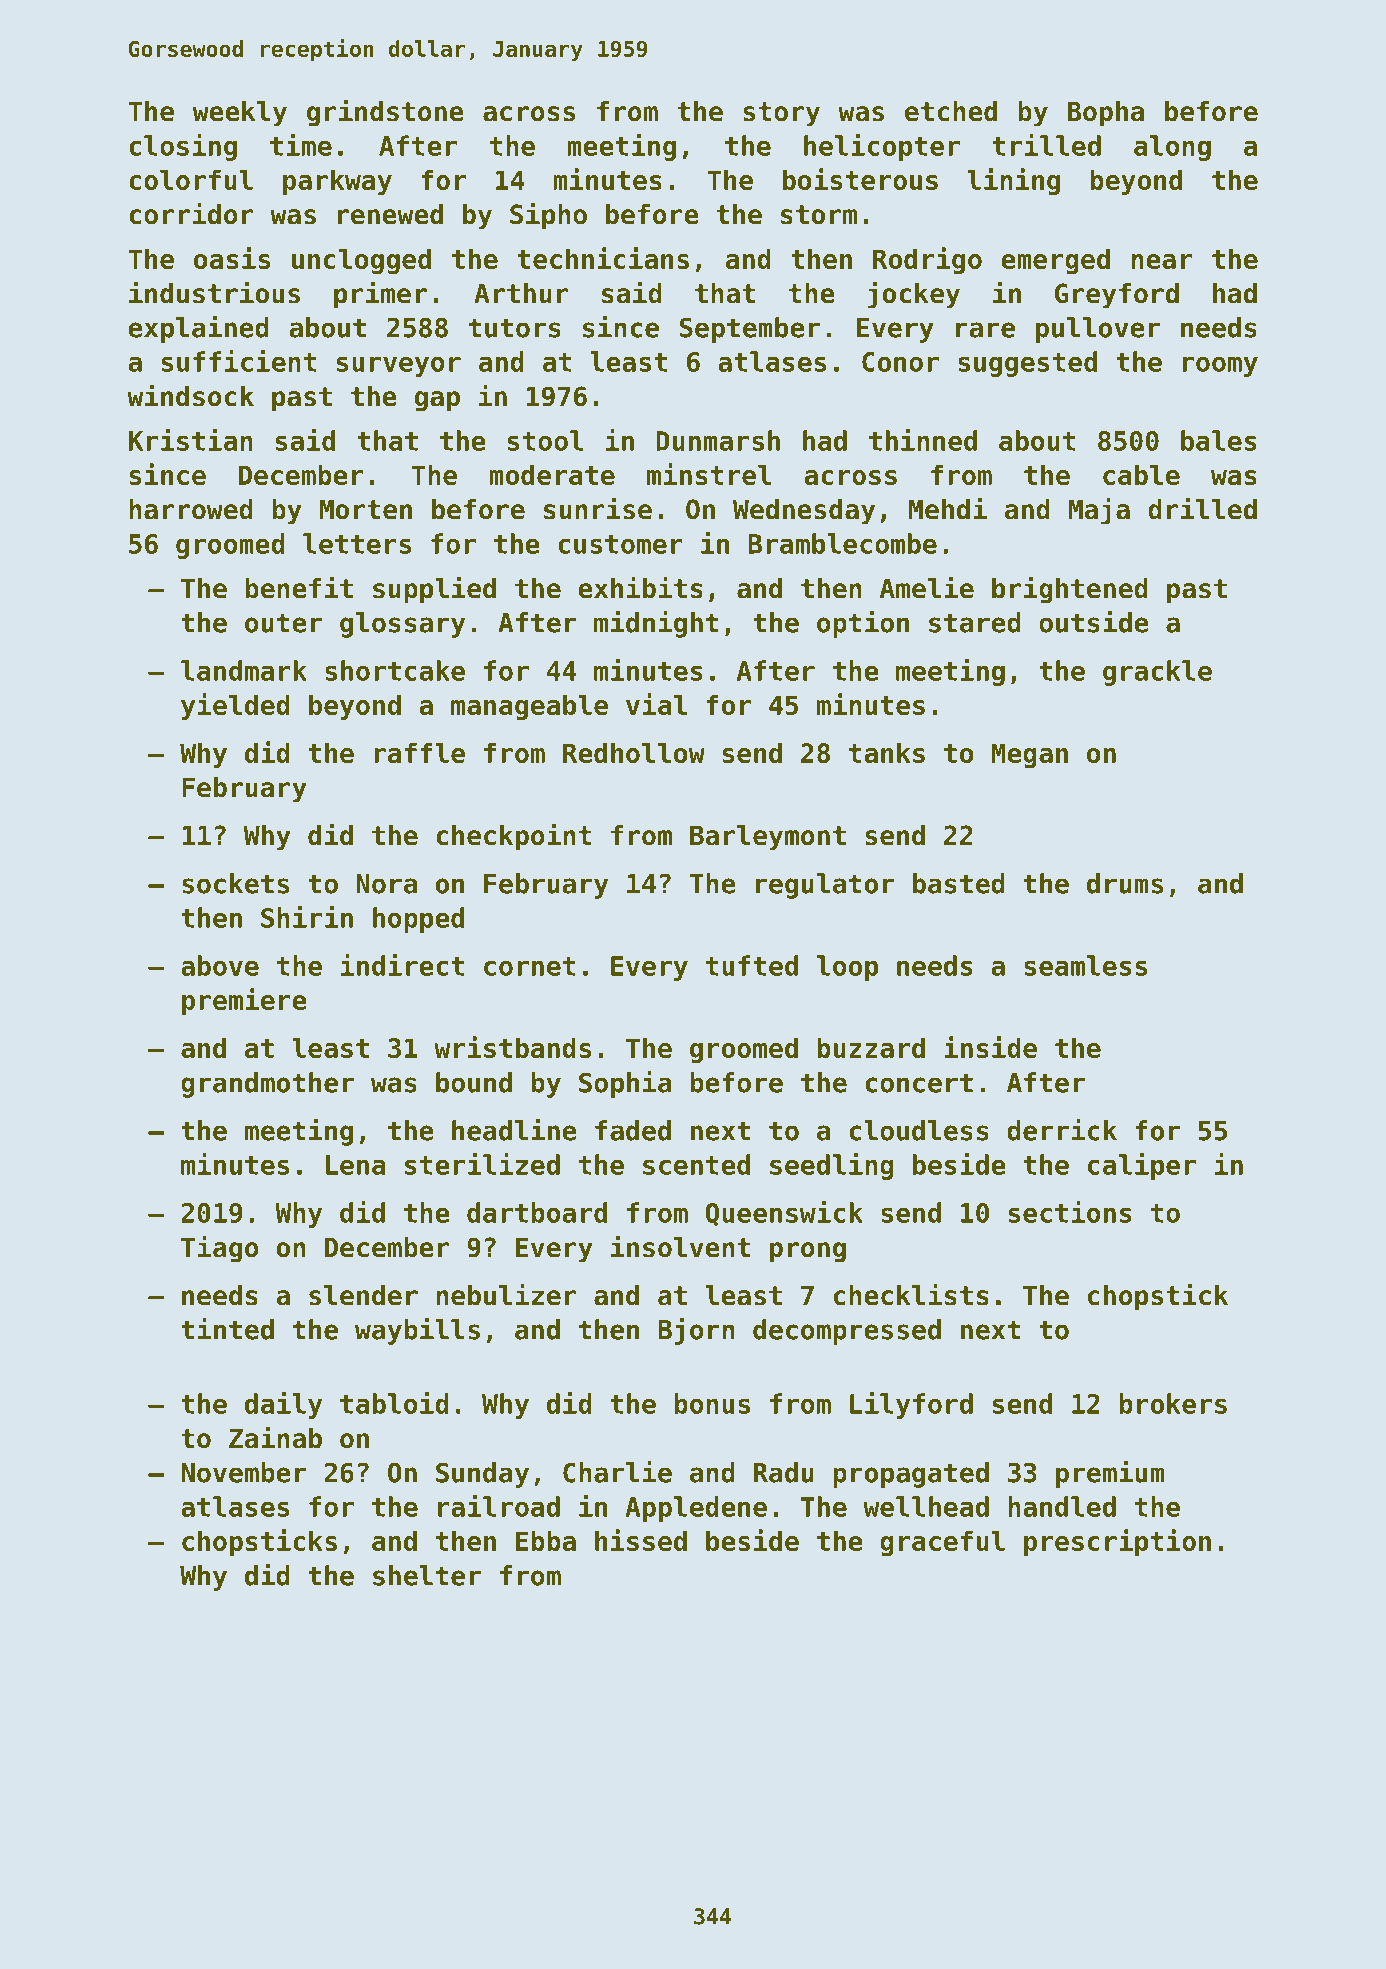 This image has width=1386, height=1969. Describe the element at coordinates (546, 1540) in the image. I see `Ebba` at that location.
